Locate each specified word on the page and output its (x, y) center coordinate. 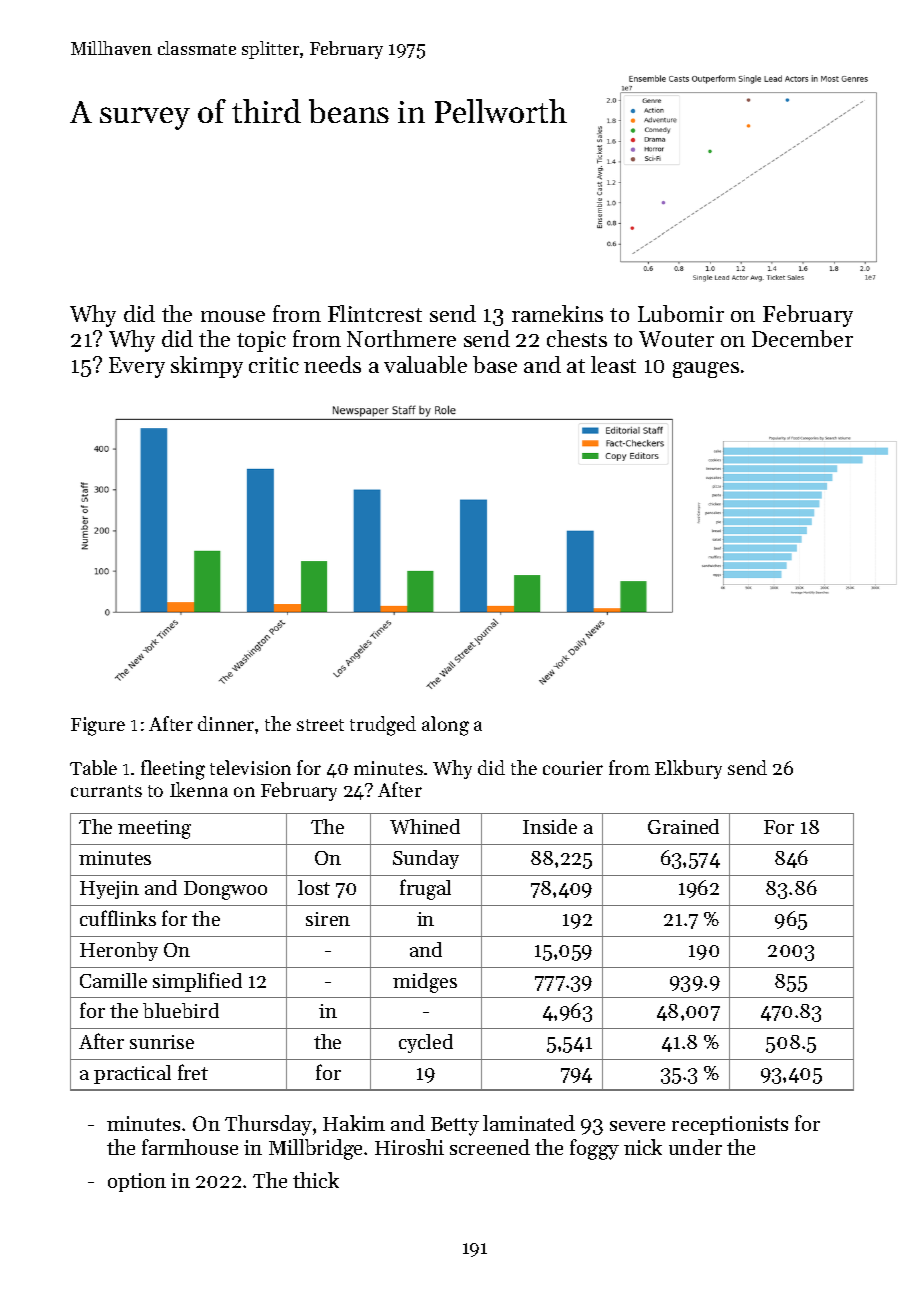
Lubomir (681, 313)
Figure (98, 726)
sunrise (162, 1042)
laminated (529, 1123)
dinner (226, 723)
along (445, 726)
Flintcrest (375, 313)
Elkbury (688, 769)
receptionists (730, 1125)
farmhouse (190, 1147)
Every (137, 367)
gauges (706, 370)
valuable (425, 364)
